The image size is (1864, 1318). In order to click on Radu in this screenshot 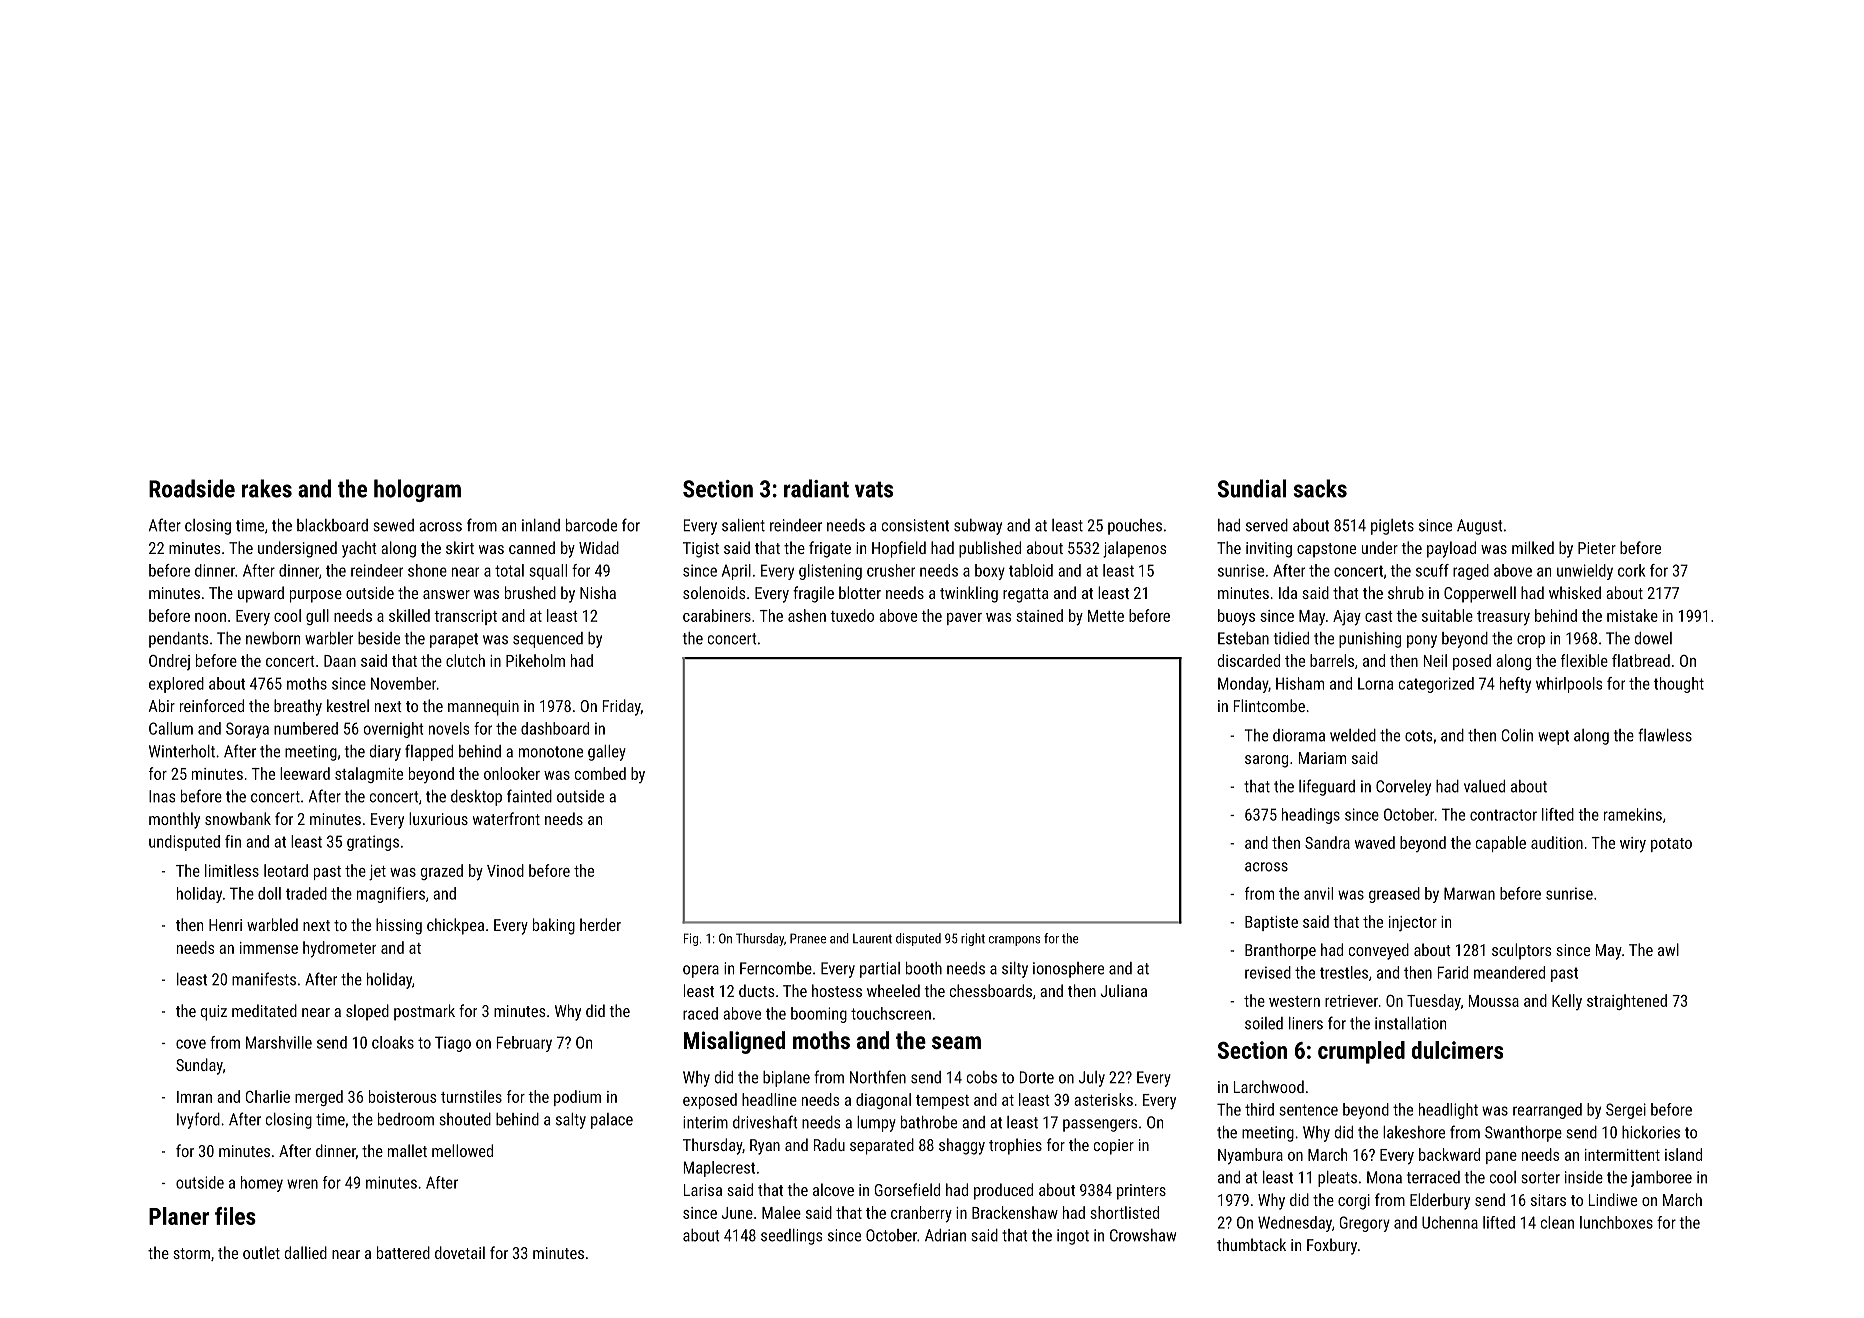, I will do `click(829, 1144)`.
